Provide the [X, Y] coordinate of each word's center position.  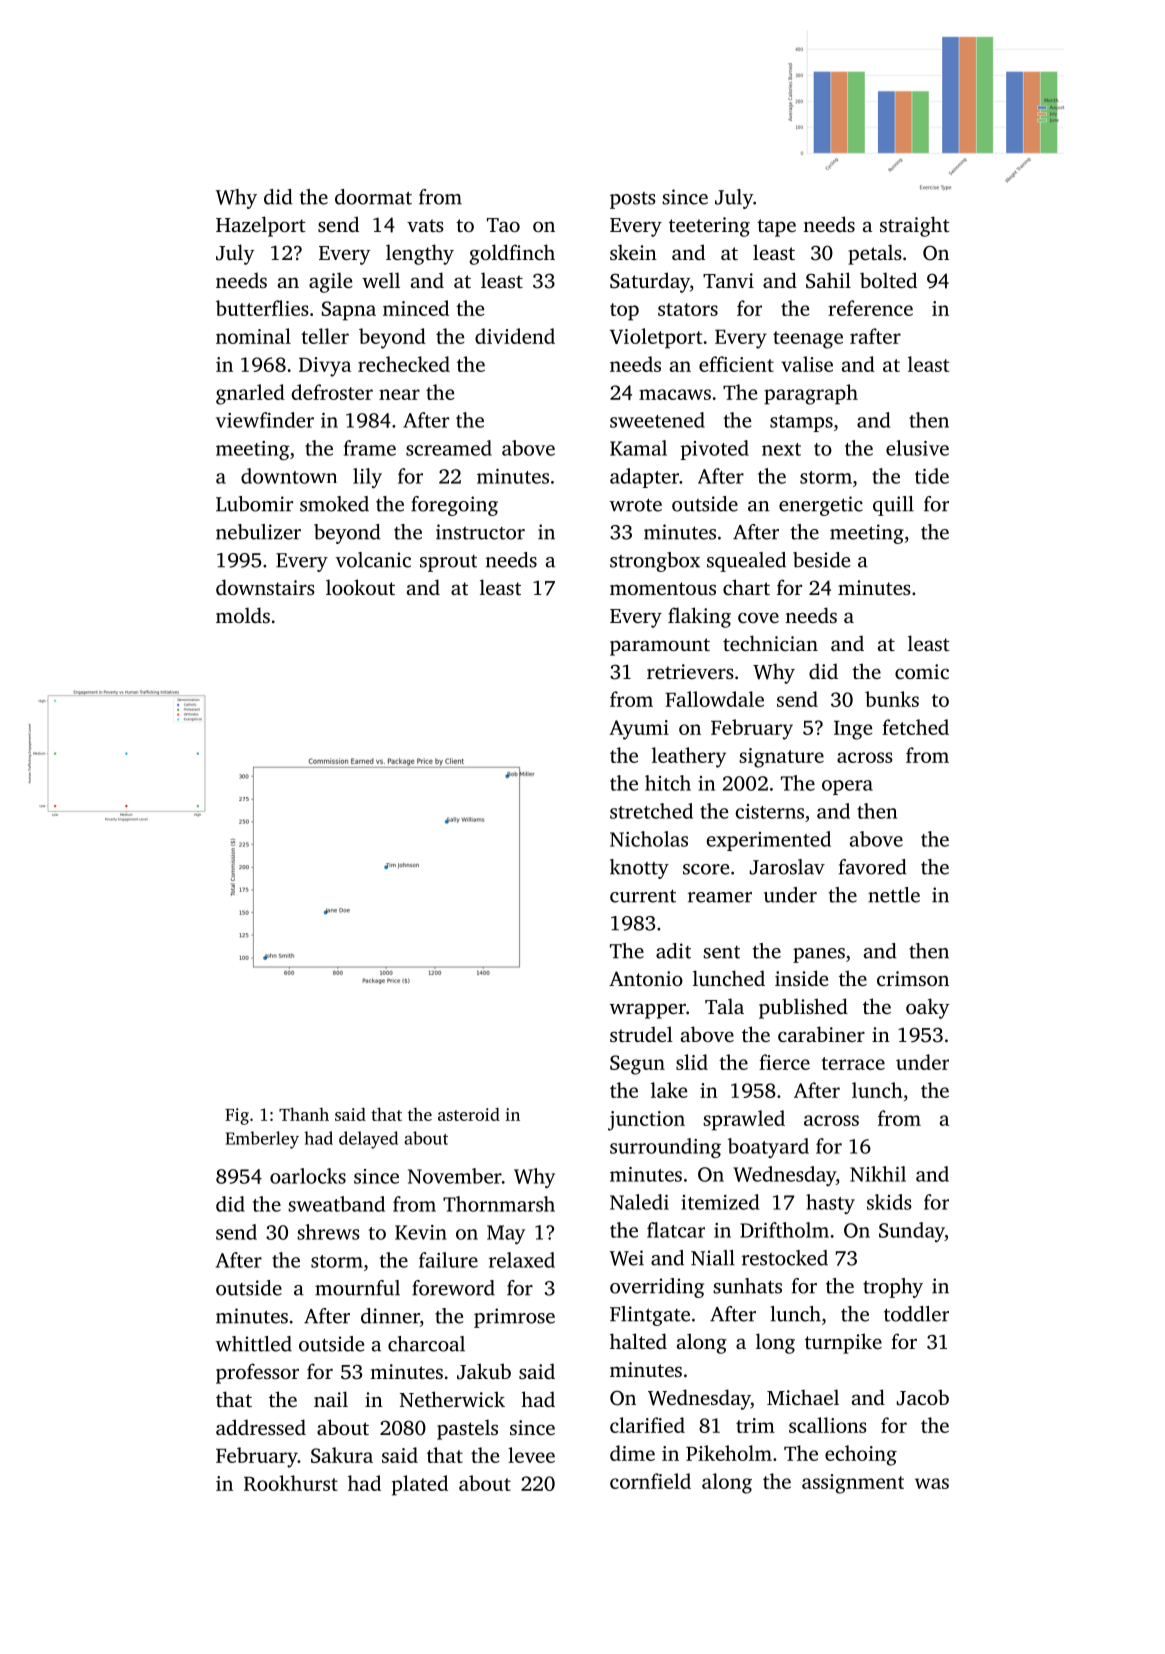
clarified [647, 1425]
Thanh [304, 1114]
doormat [373, 197]
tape [776, 228]
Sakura [342, 1455]
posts [633, 200]
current [643, 896]
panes [819, 955]
